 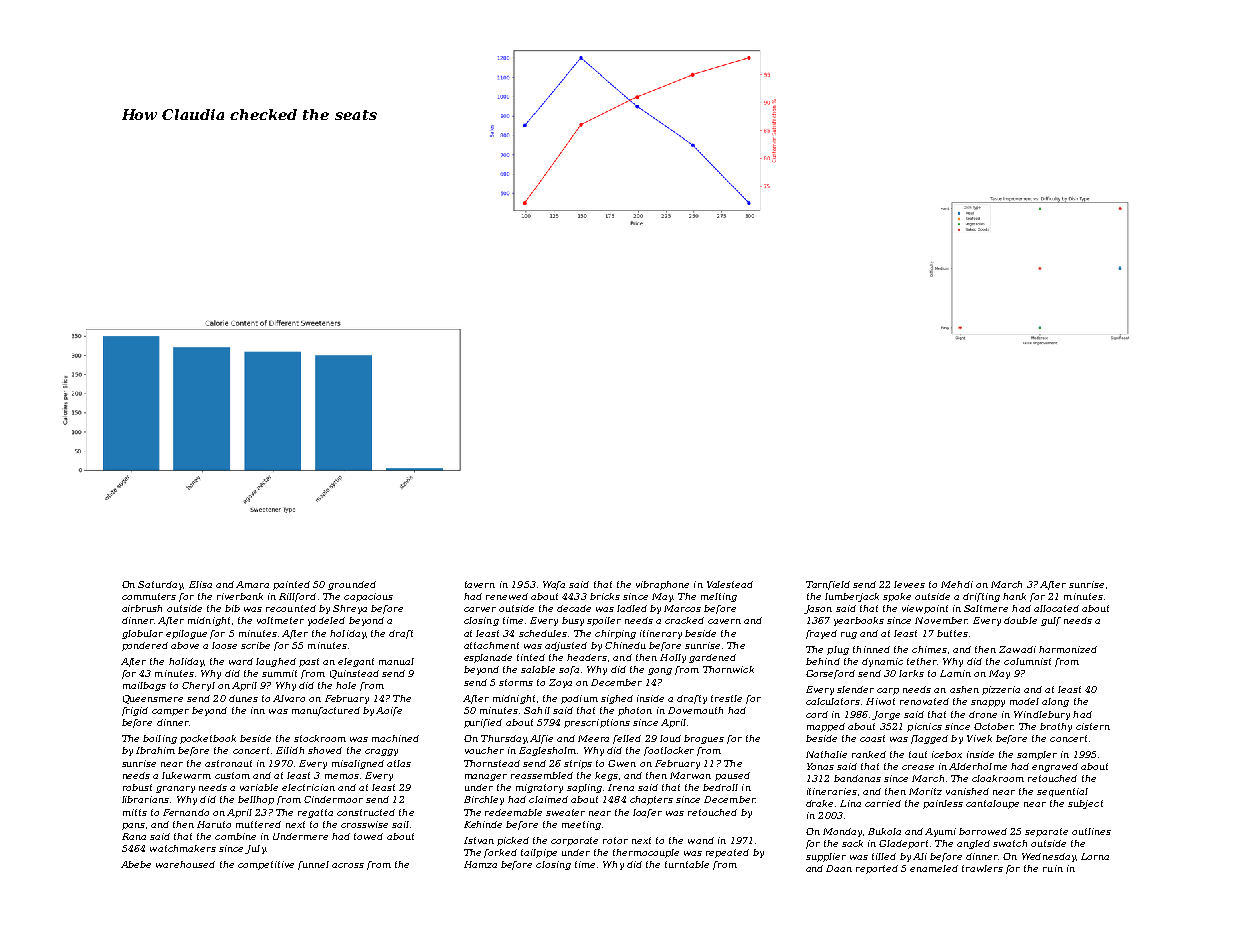 What do you see at coordinates (333, 799) in the document?
I see `Cindermoor` at bounding box center [333, 799].
